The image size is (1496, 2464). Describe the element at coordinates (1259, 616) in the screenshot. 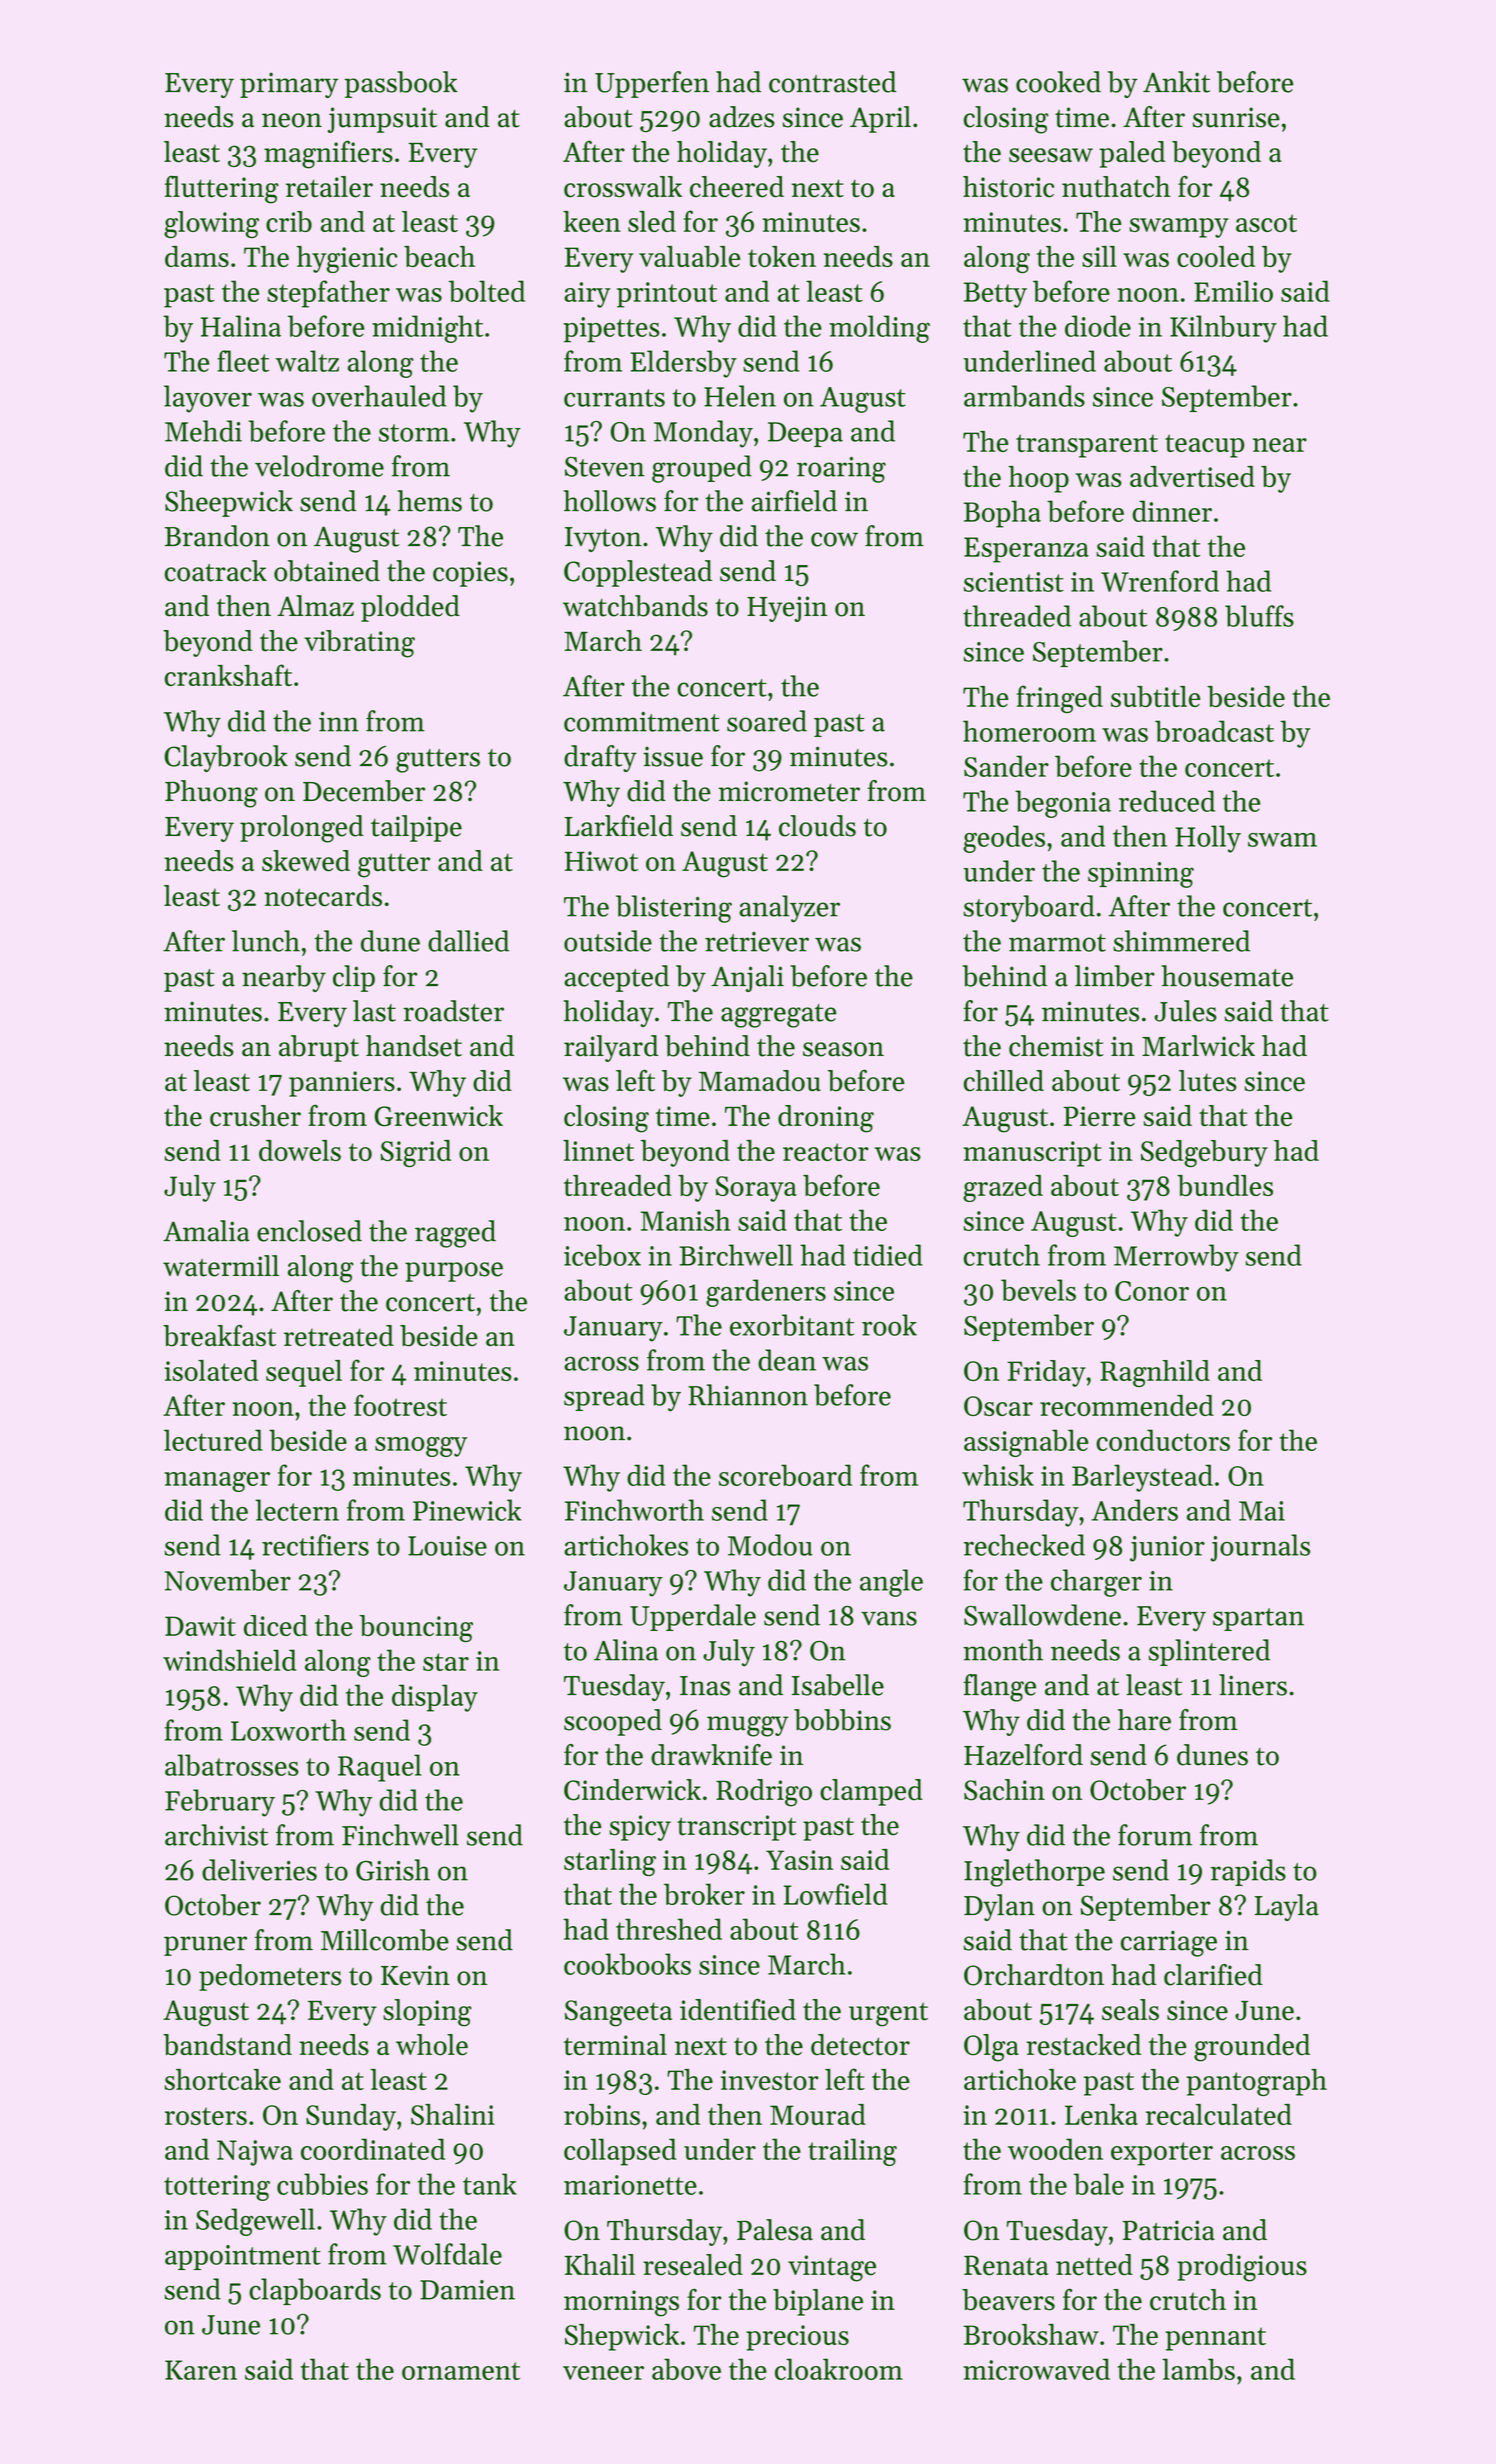

I see `bluffs` at that location.
